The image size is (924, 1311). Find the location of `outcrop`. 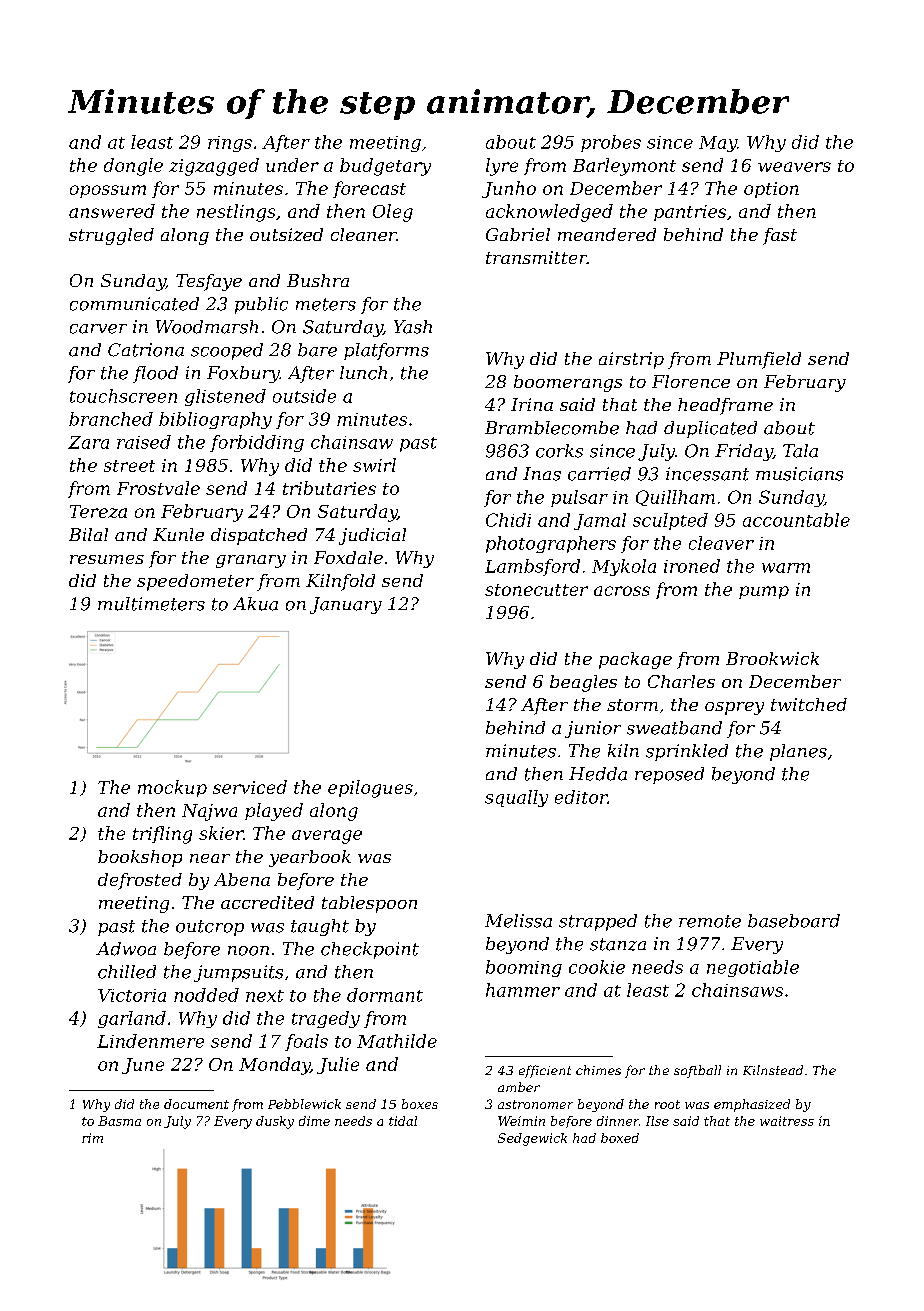

outcrop is located at coordinates (210, 928).
